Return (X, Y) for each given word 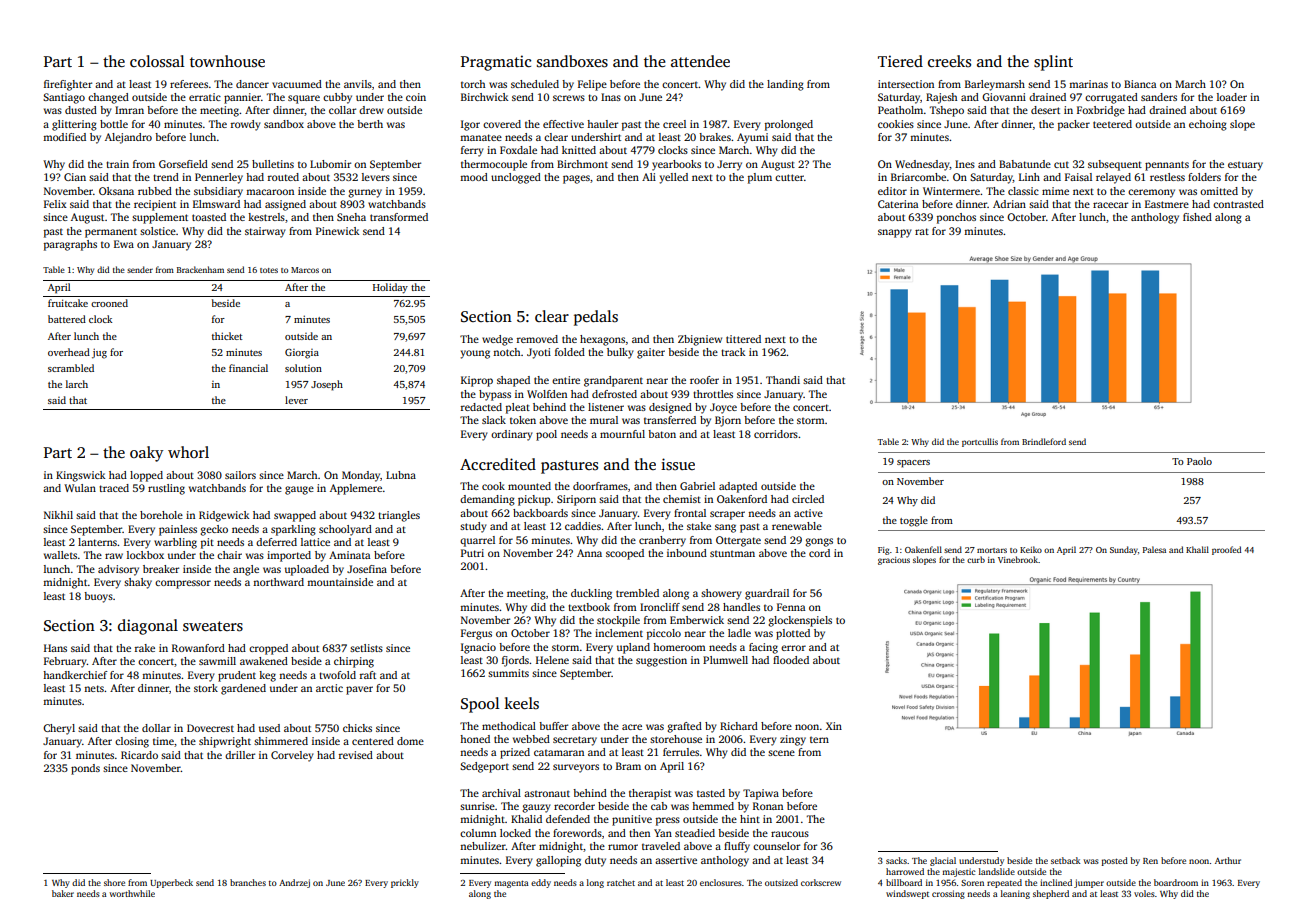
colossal (157, 61)
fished (1197, 217)
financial (248, 368)
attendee (700, 61)
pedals (596, 318)
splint (1053, 63)
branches (248, 882)
